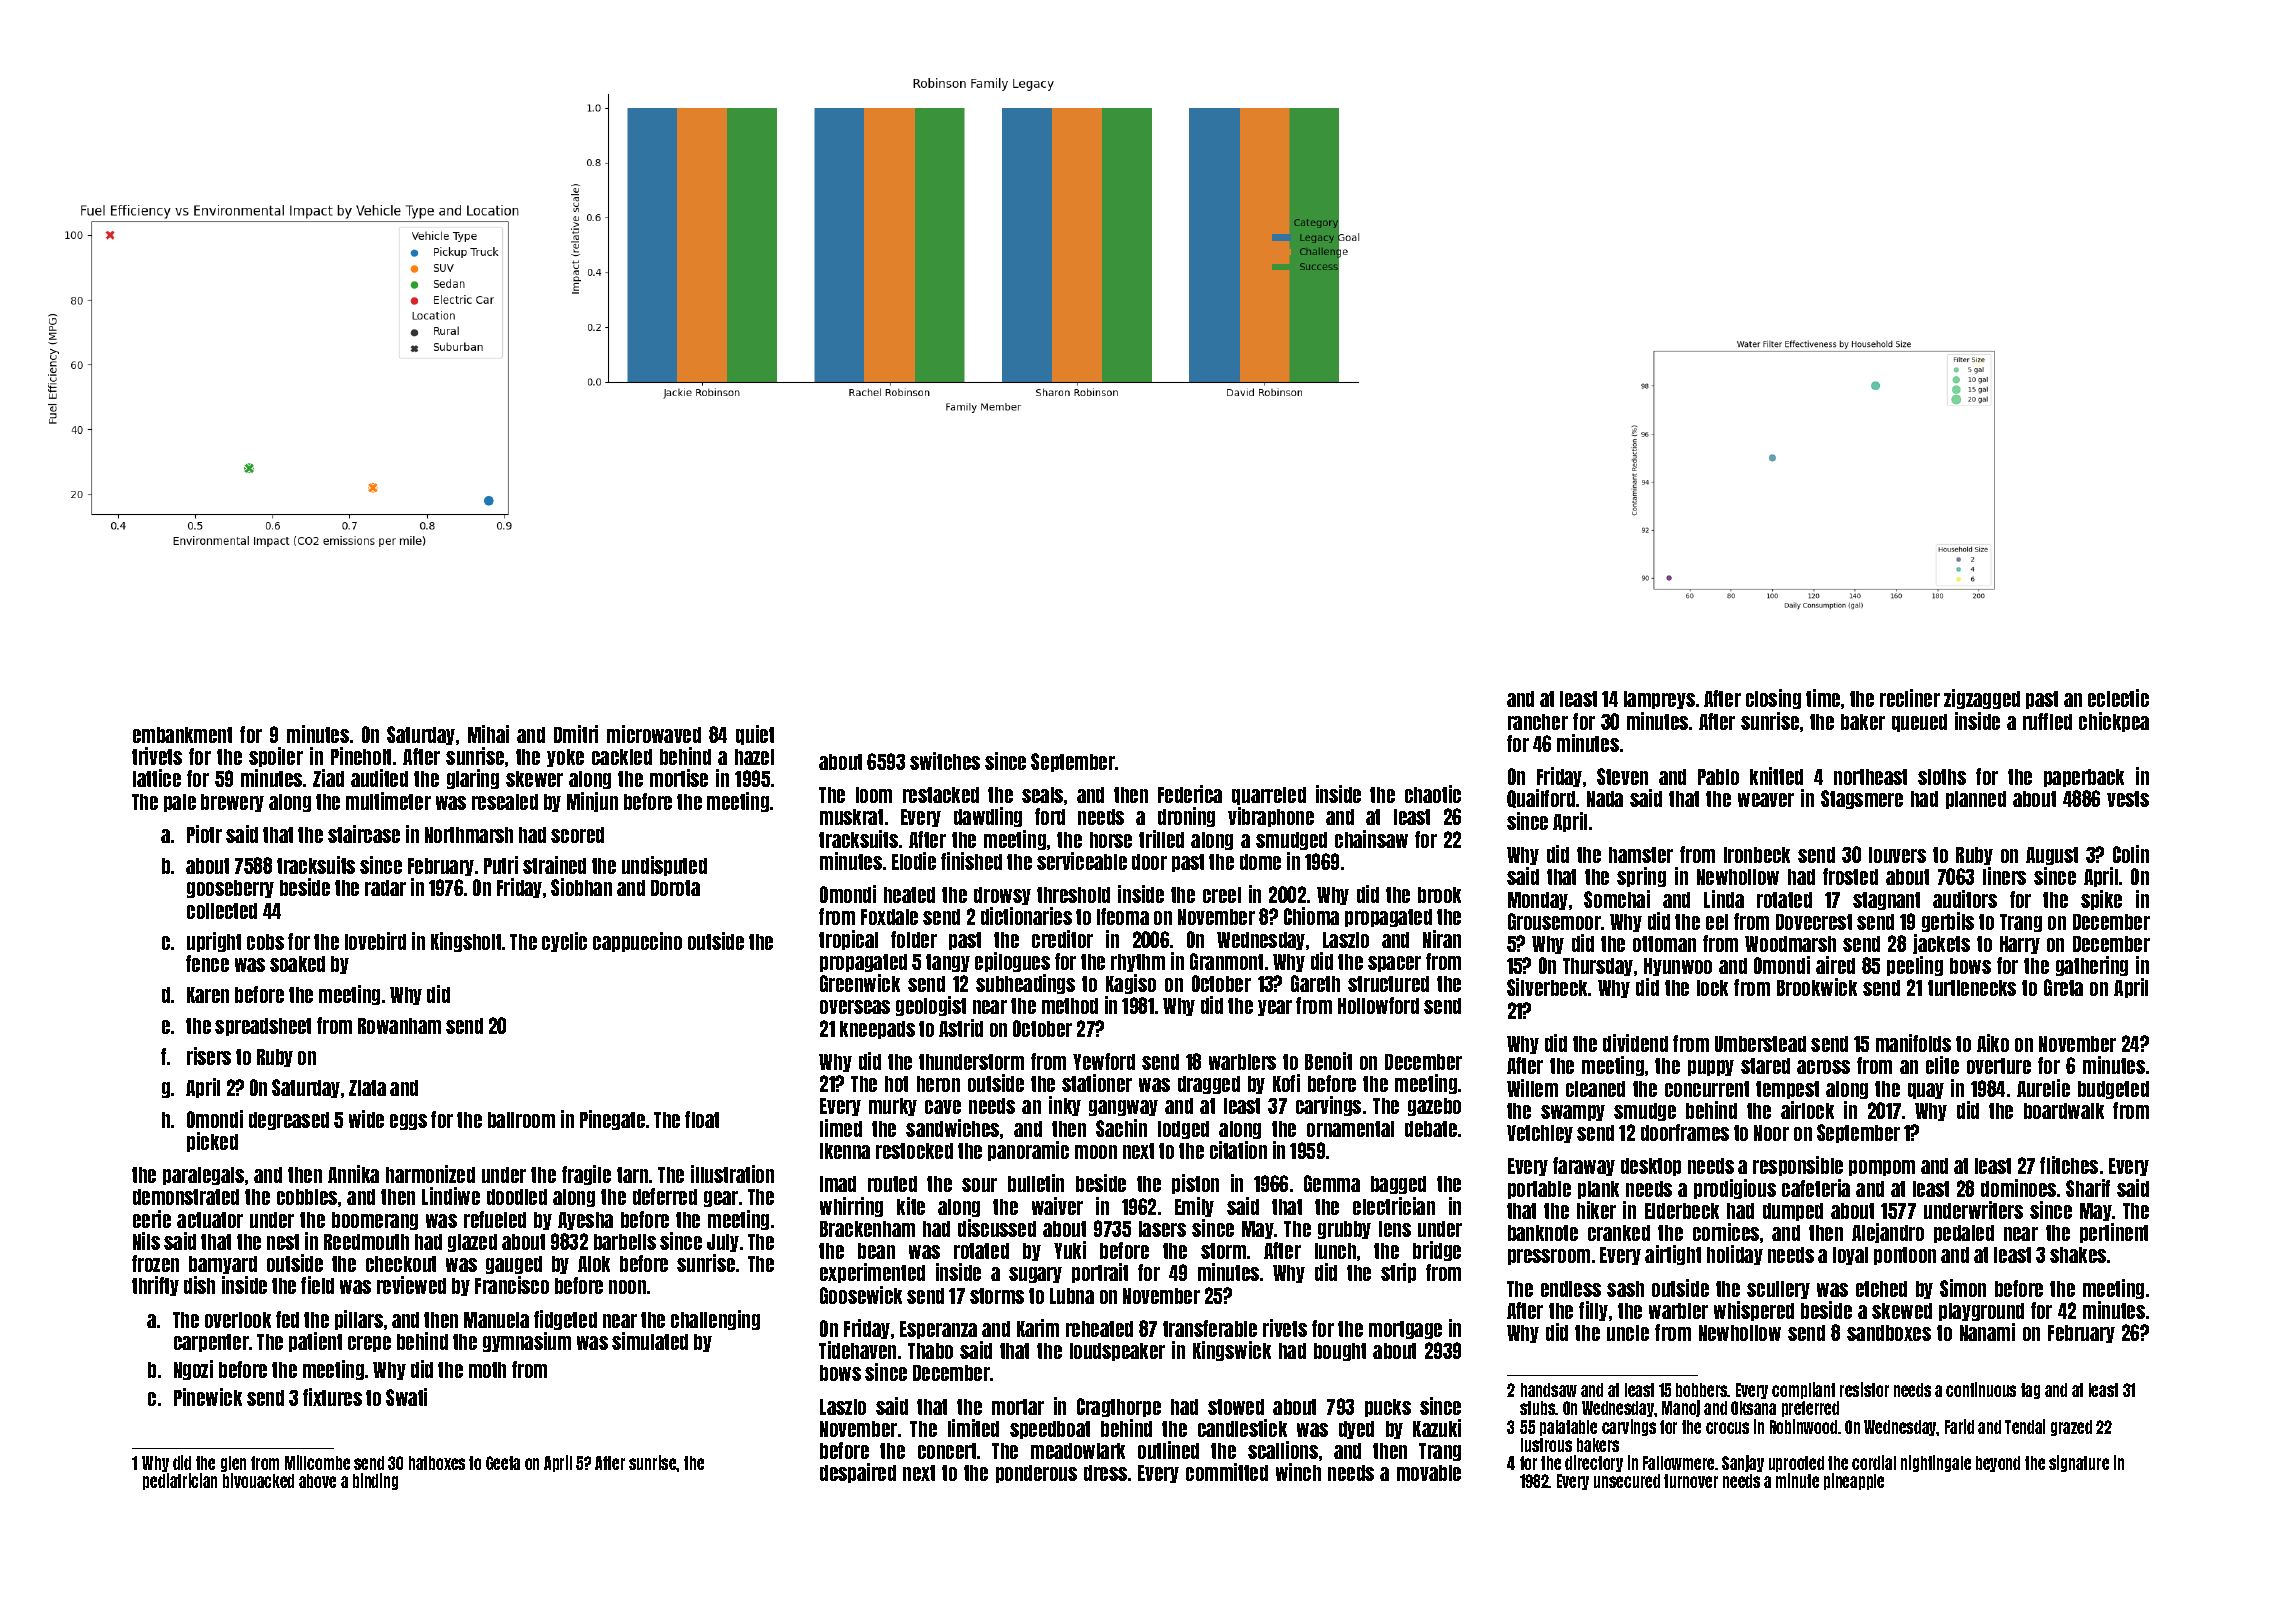  I want to click on Yuki, so click(1070, 1250).
